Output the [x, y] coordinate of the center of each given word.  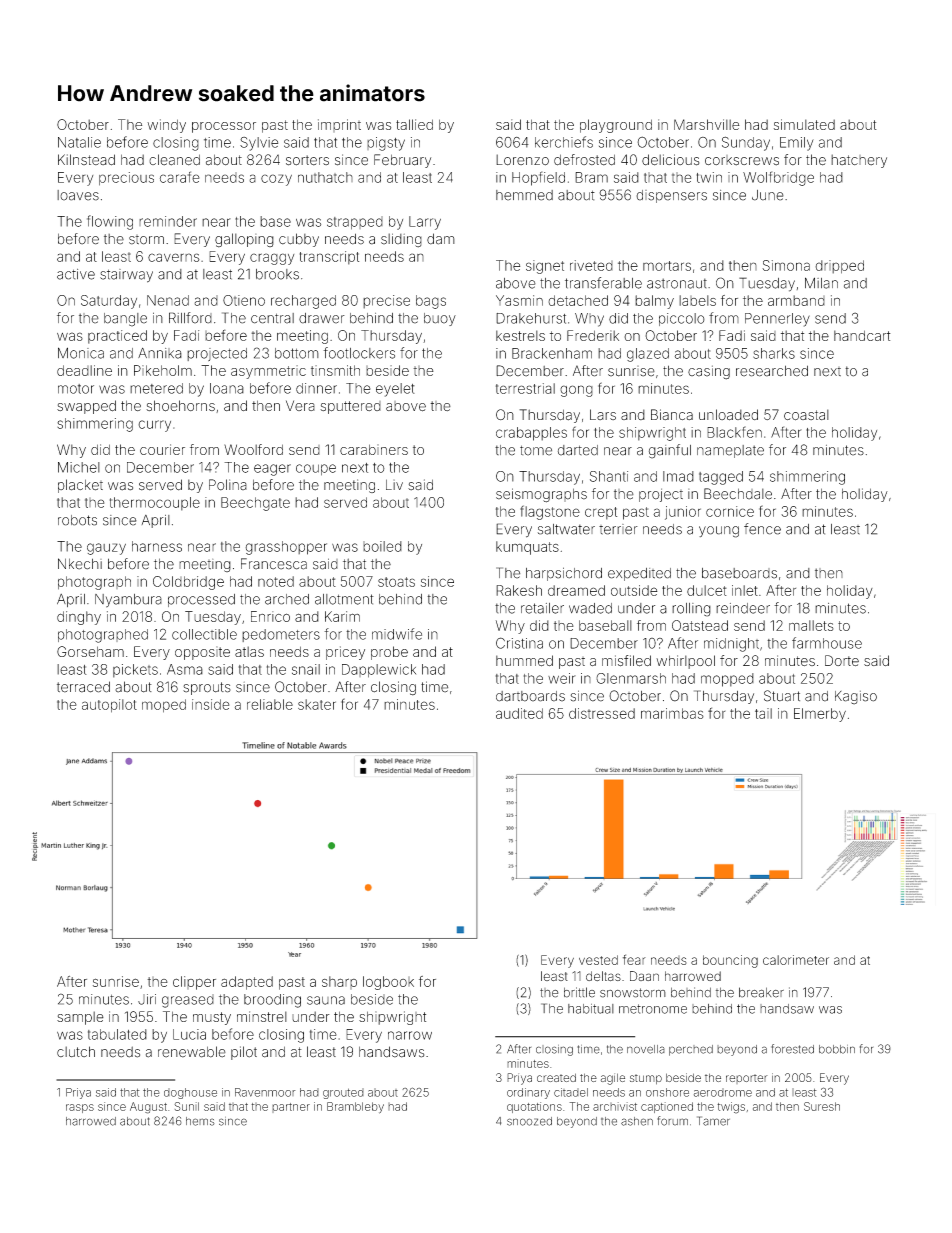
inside [210, 704]
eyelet [395, 390]
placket [80, 486]
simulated [804, 124]
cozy [276, 180]
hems [200, 1121]
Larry [425, 223]
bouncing [730, 961]
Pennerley [777, 320]
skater [317, 704]
